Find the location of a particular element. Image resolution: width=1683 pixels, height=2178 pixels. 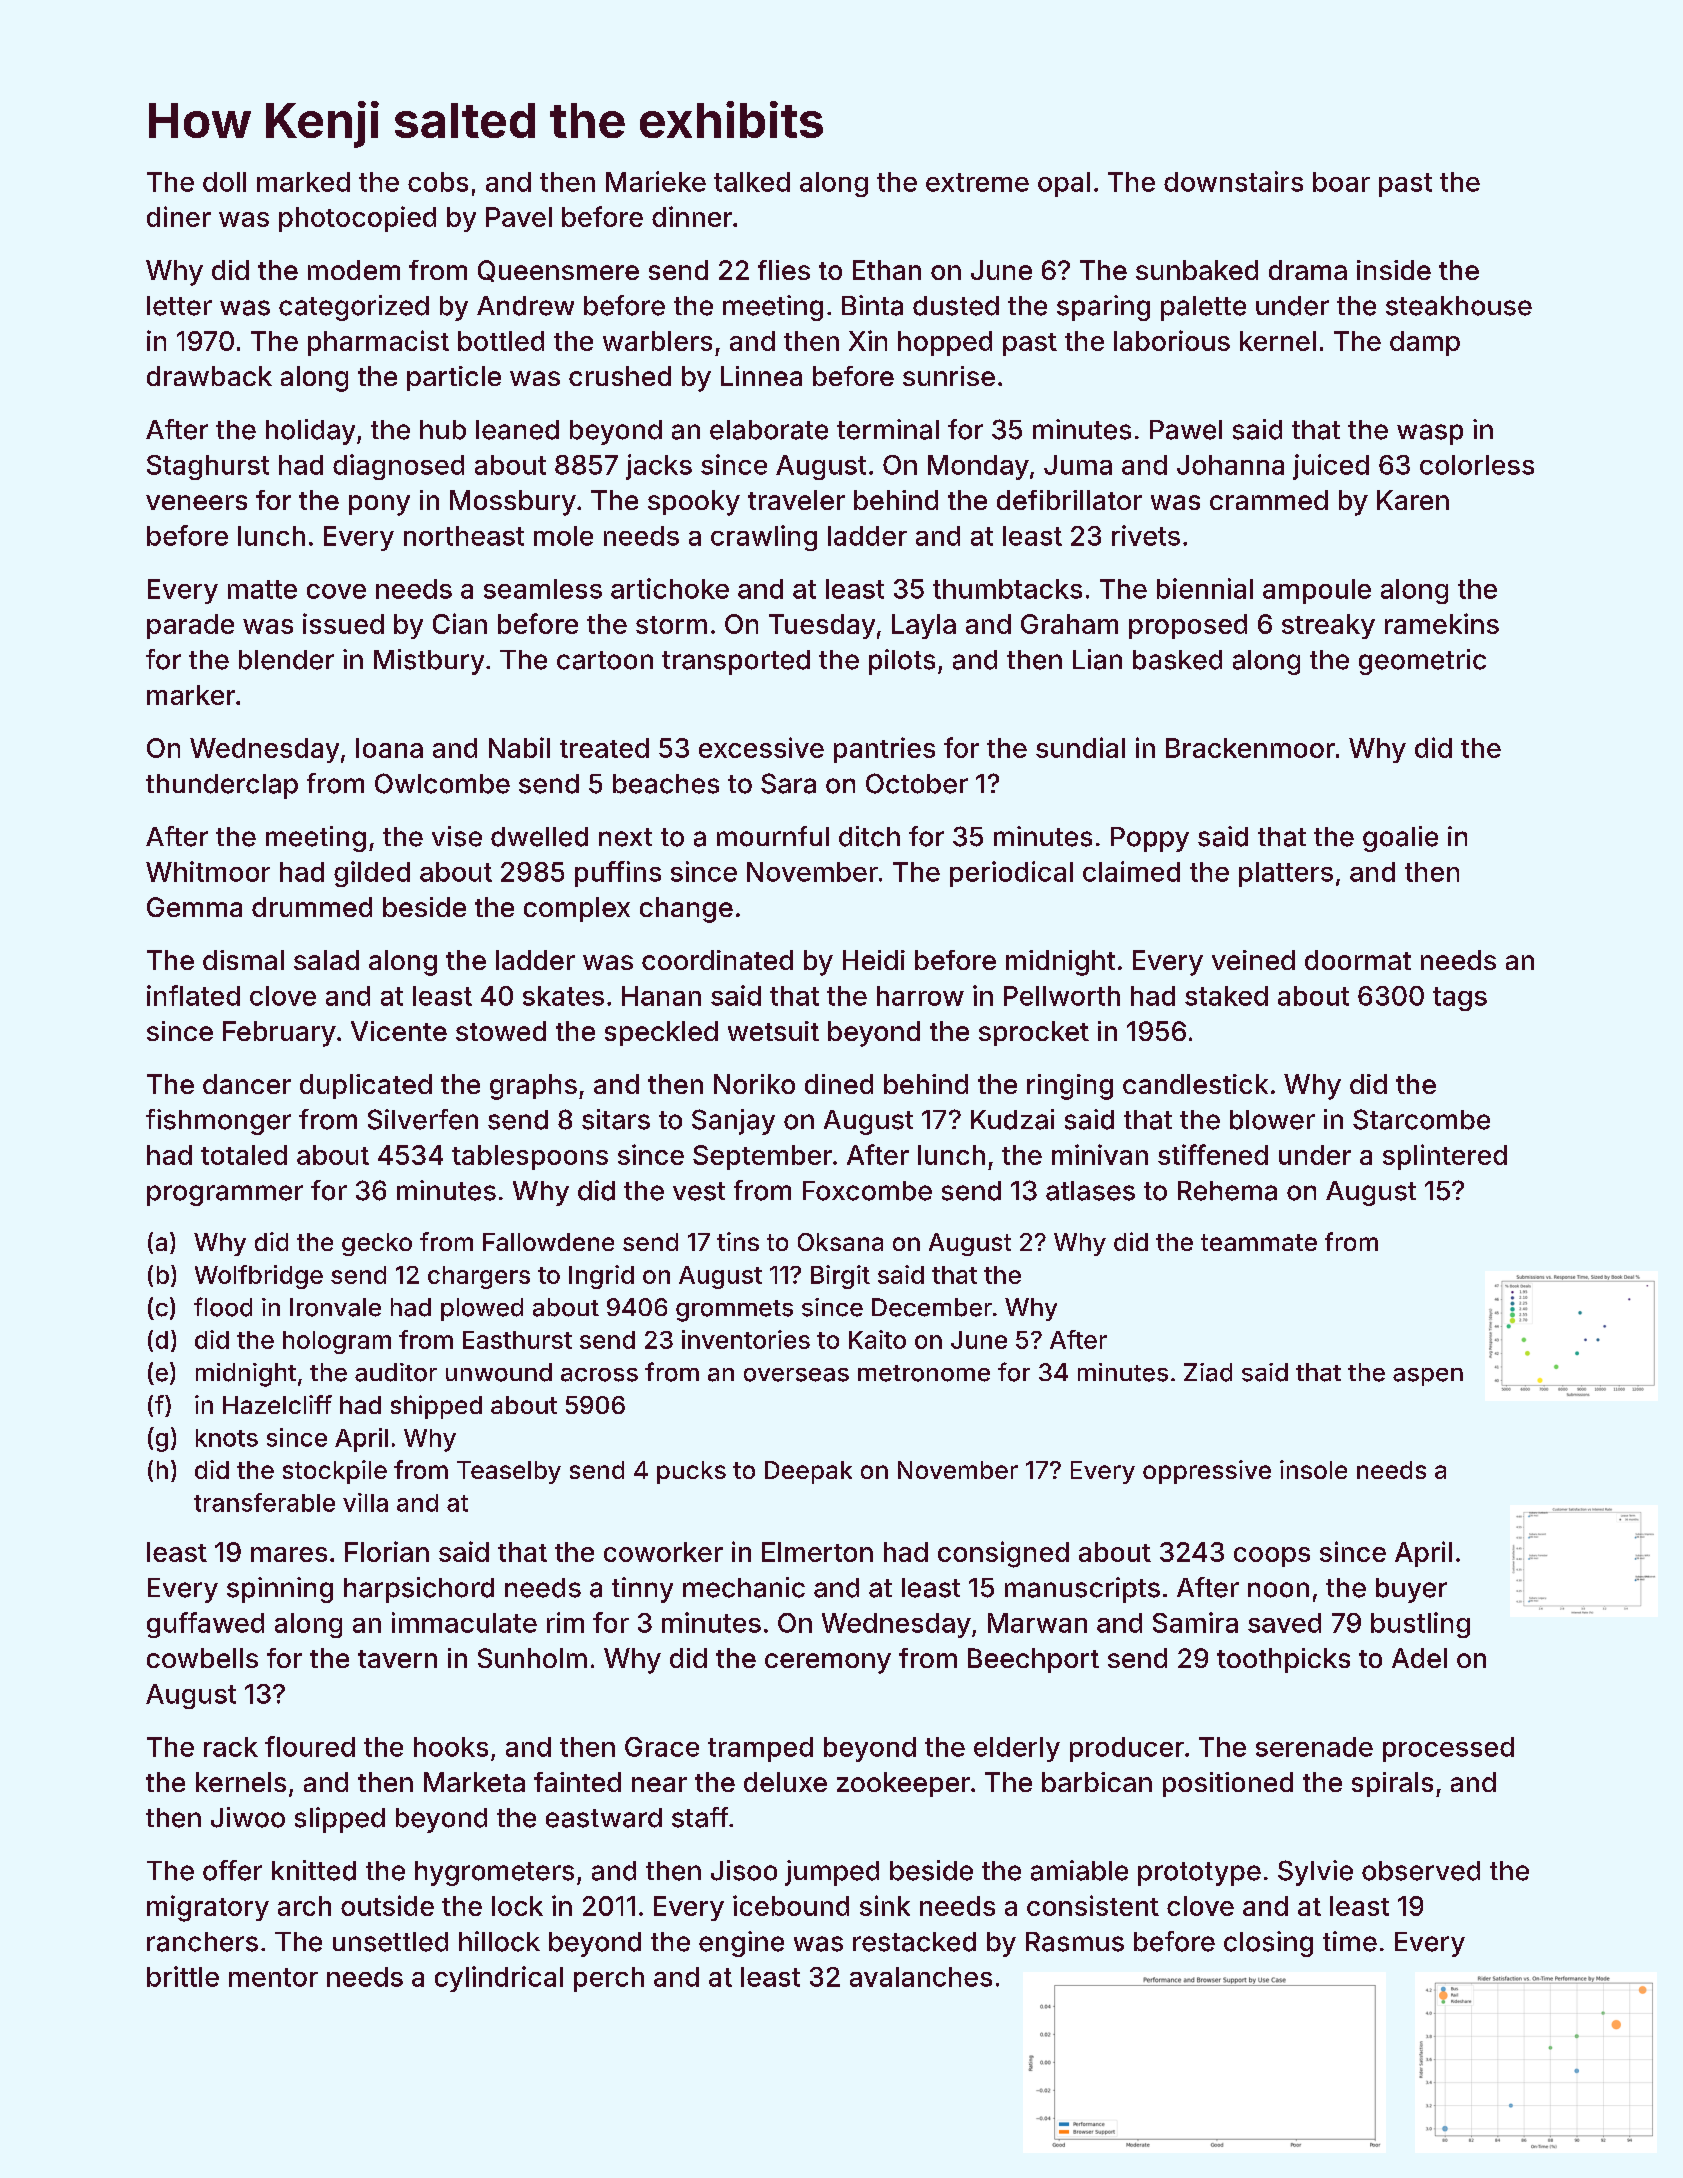

splintered is located at coordinates (1445, 1157).
